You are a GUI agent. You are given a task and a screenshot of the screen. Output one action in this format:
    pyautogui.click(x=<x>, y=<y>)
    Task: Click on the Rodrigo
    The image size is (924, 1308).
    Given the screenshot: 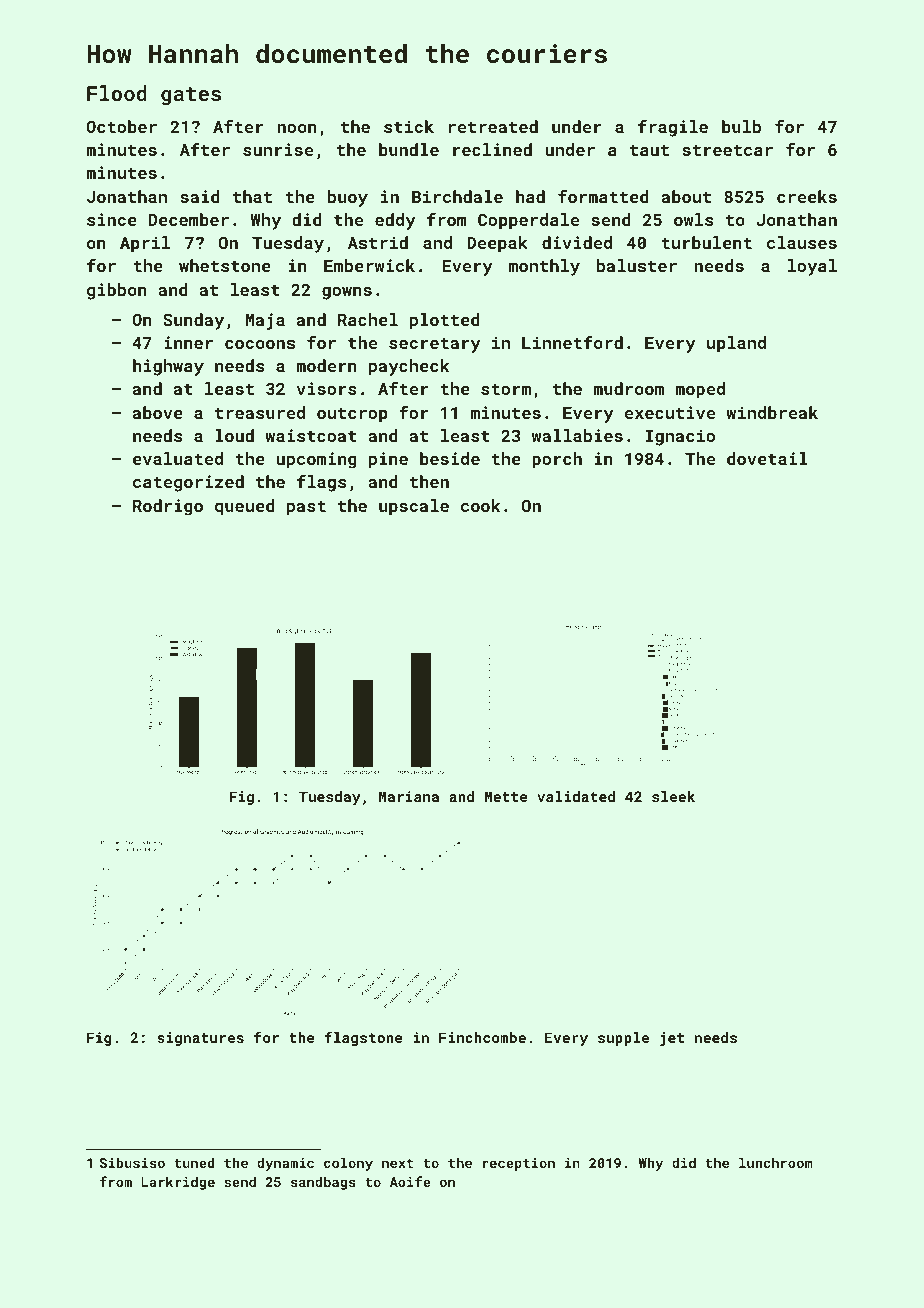 What is the action you would take?
    pyautogui.click(x=168, y=507)
